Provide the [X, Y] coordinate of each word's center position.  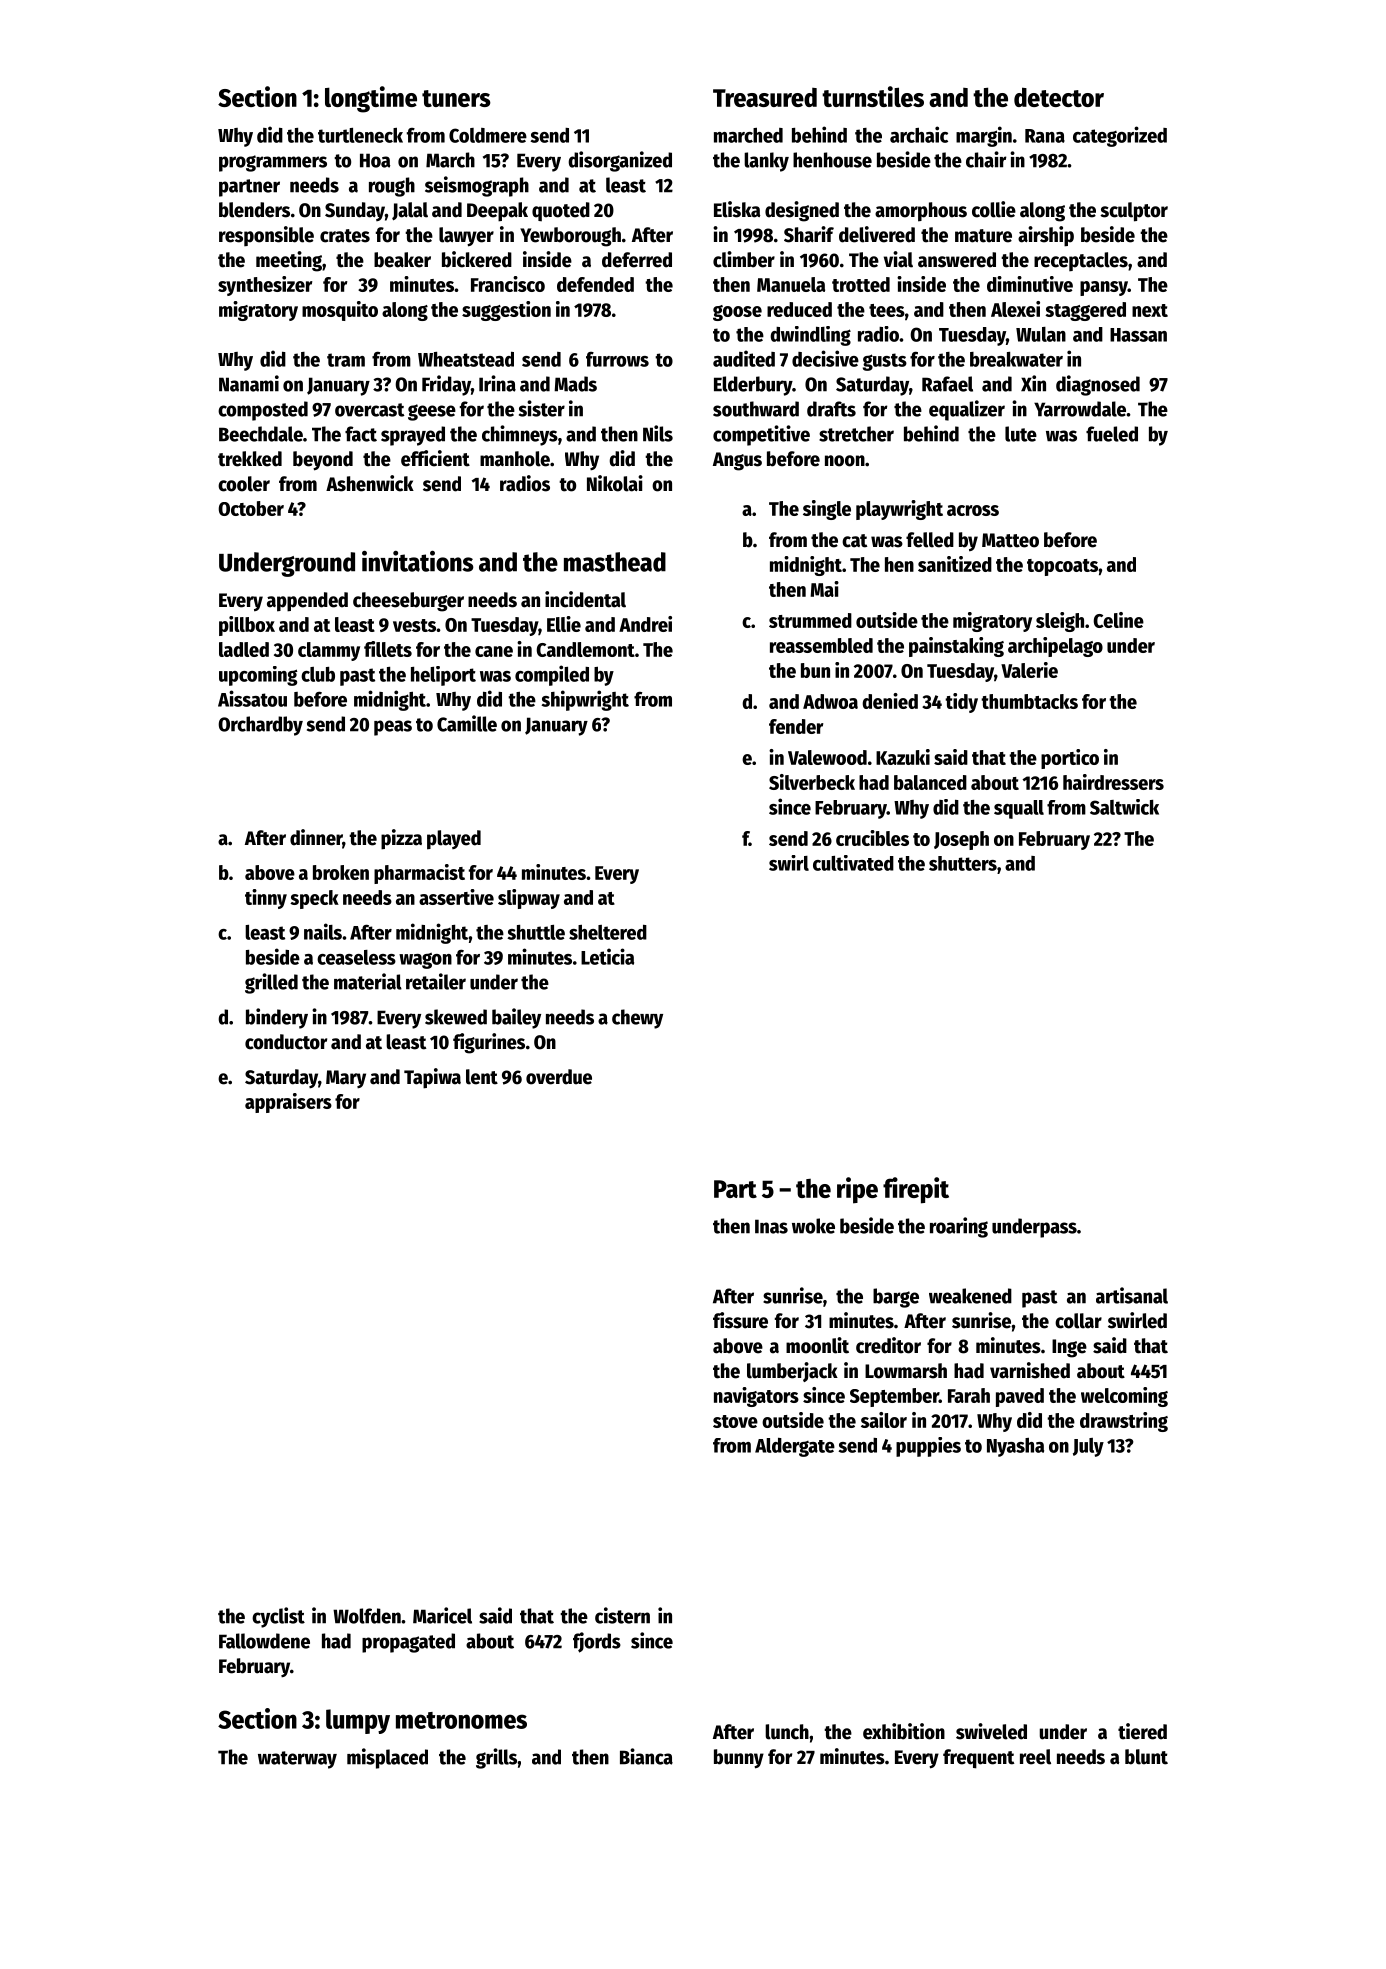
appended [307, 602]
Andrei [645, 624]
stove [735, 1421]
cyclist [278, 1617]
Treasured [765, 97]
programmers [273, 163]
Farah [969, 1395]
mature [983, 236]
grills [496, 1758]
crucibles [872, 838]
